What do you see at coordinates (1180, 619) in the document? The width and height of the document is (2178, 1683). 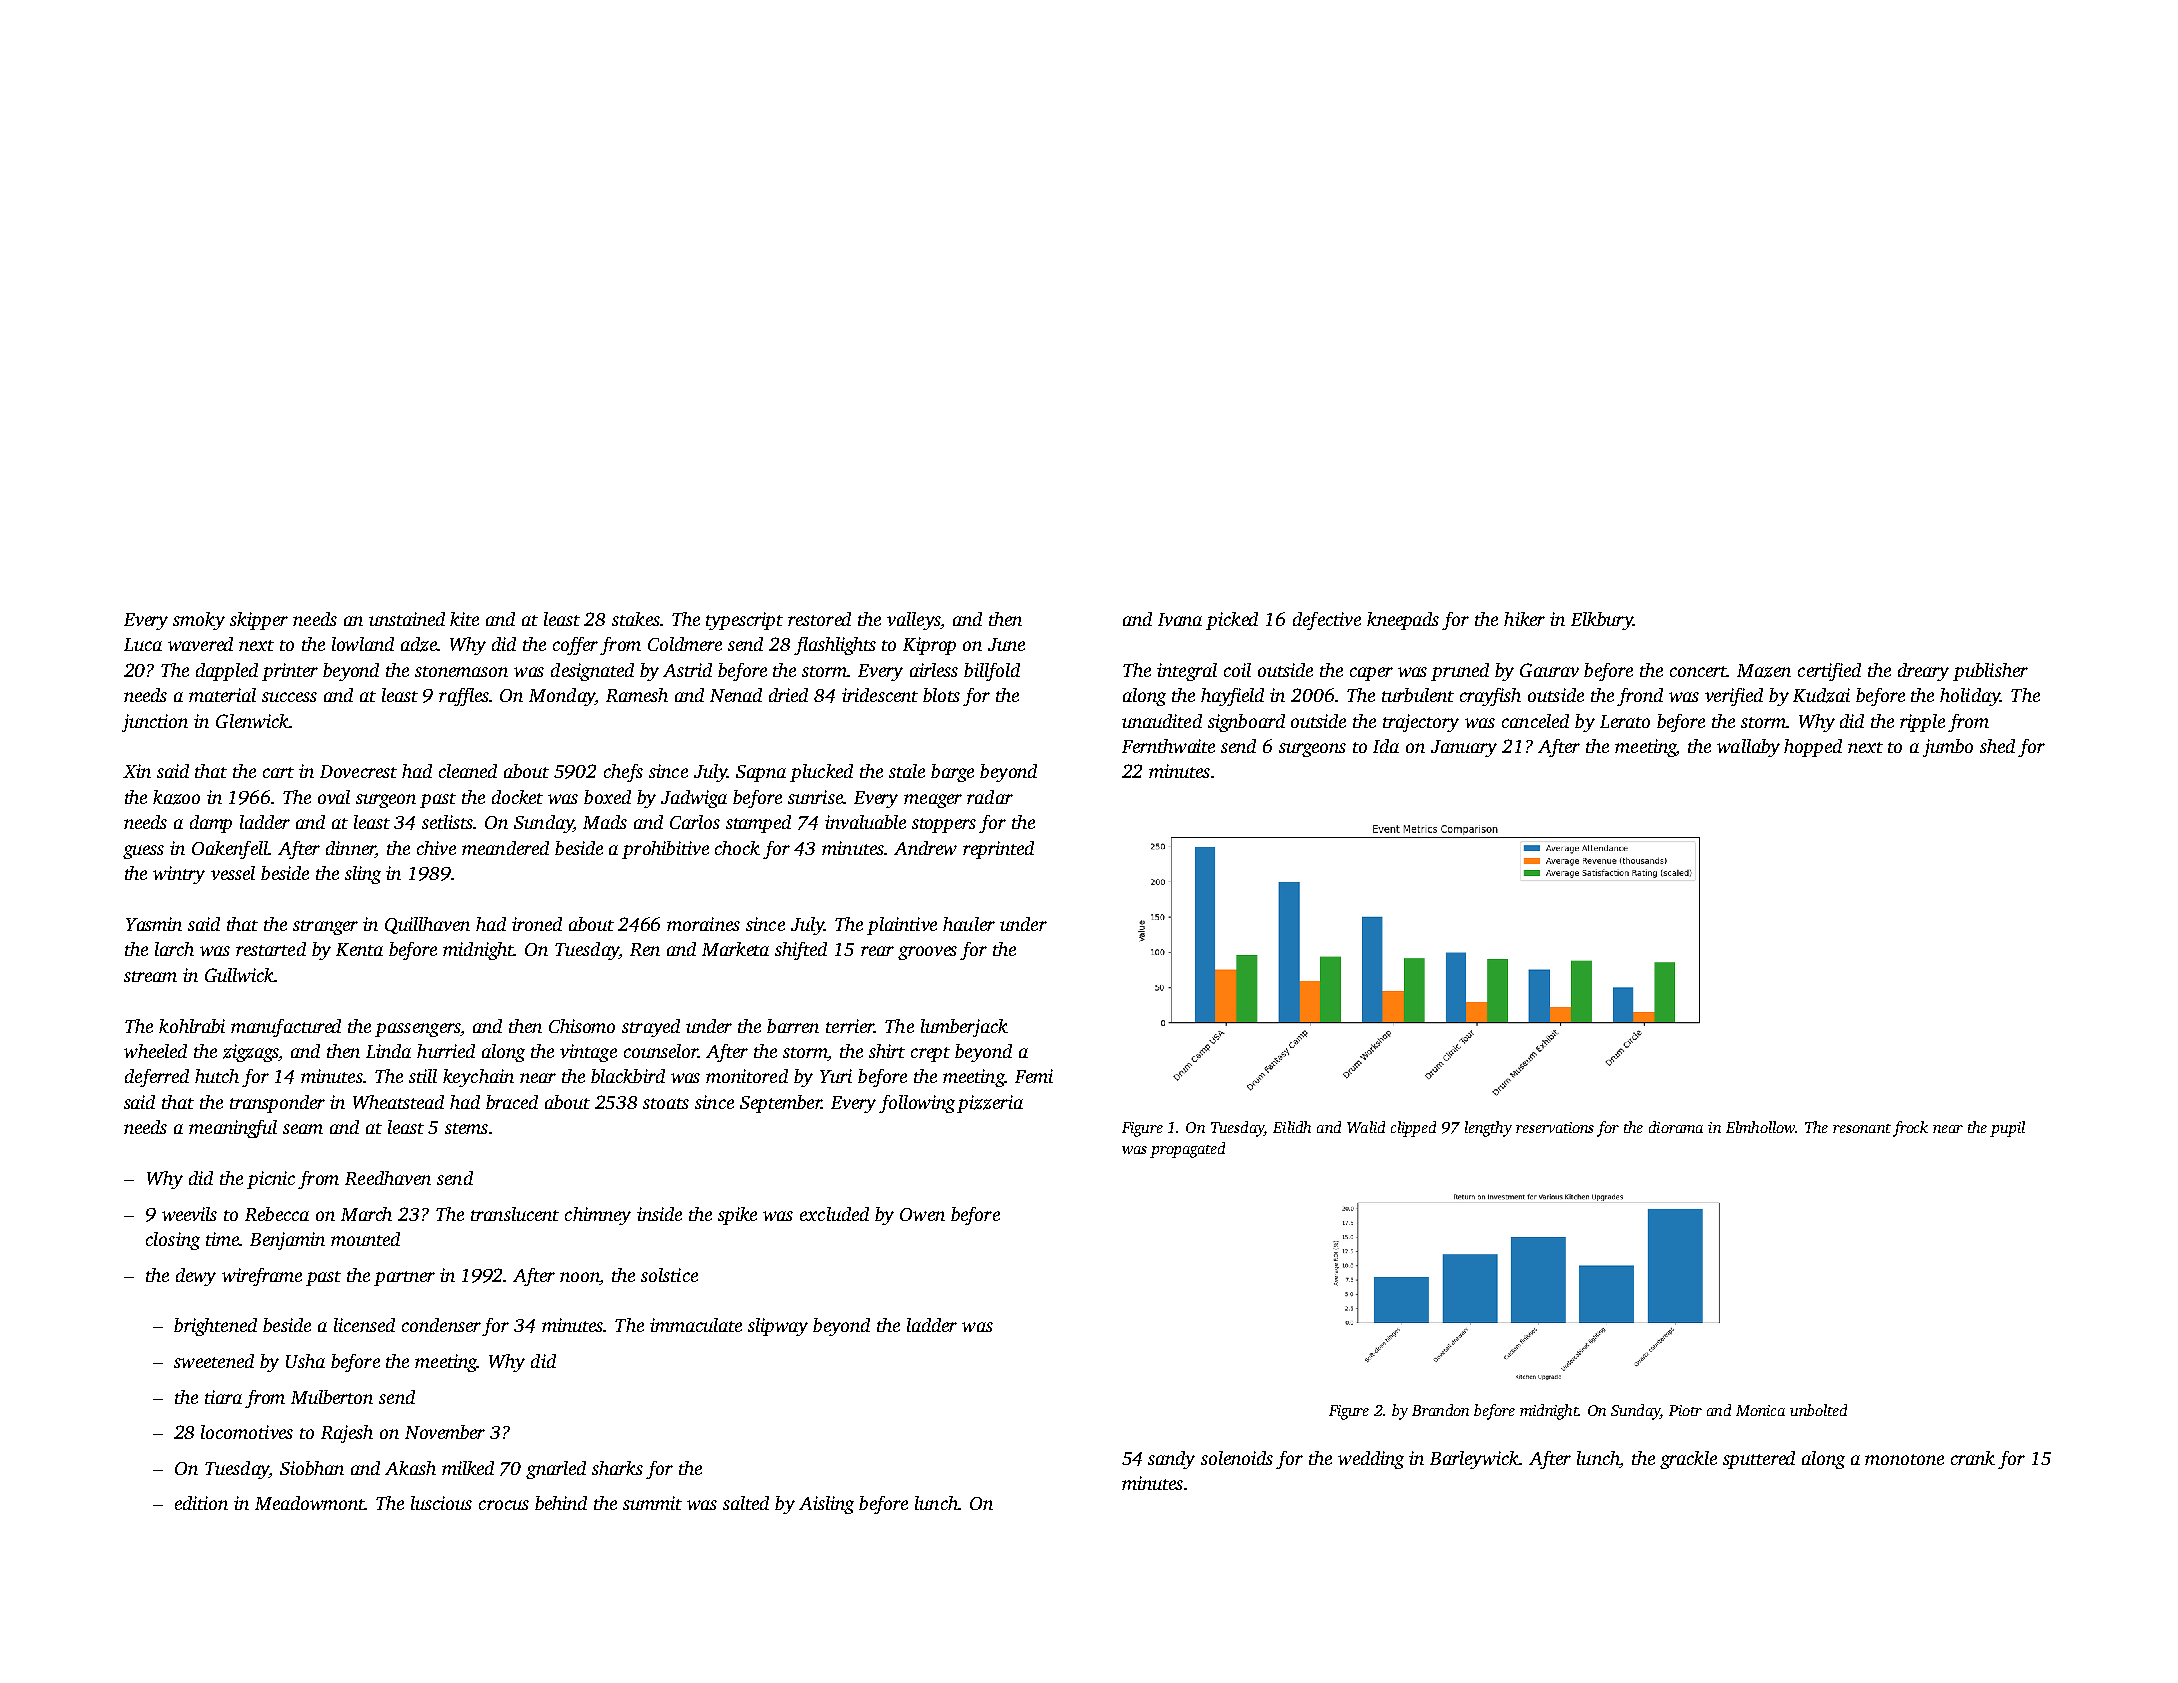 I see `Ivana` at bounding box center [1180, 619].
